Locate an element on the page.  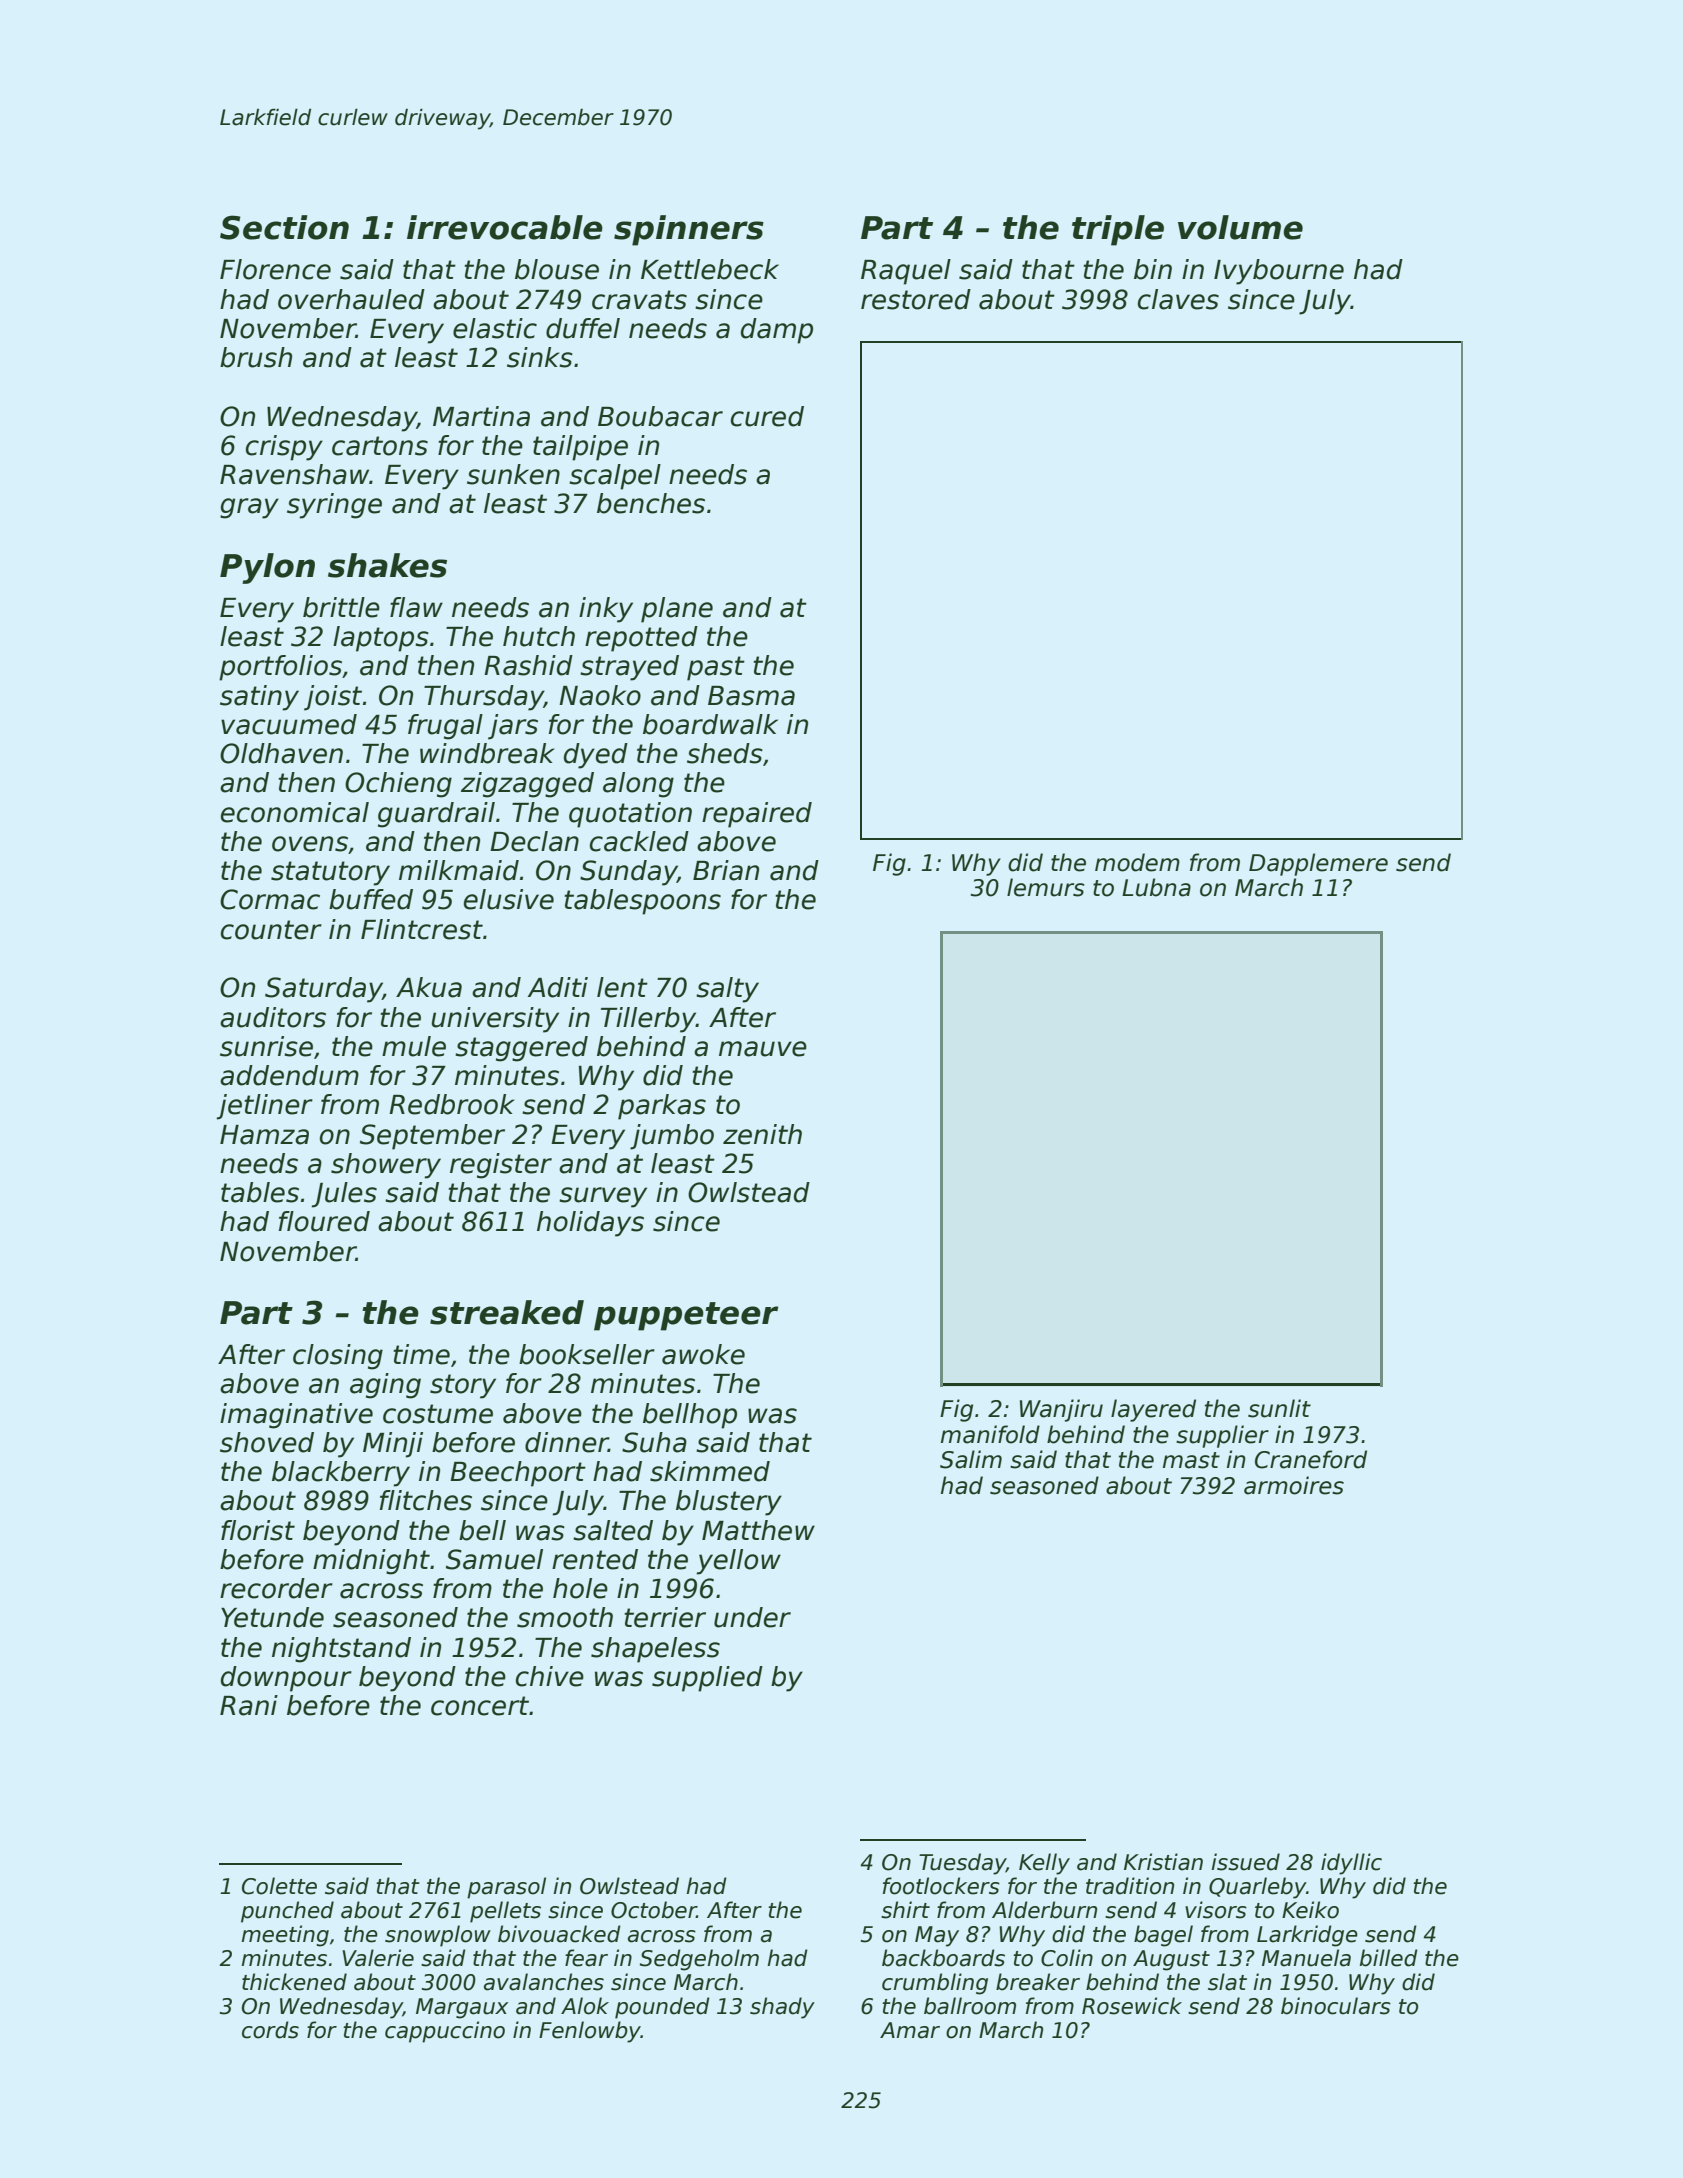
binoculars is located at coordinates (1336, 2006).
